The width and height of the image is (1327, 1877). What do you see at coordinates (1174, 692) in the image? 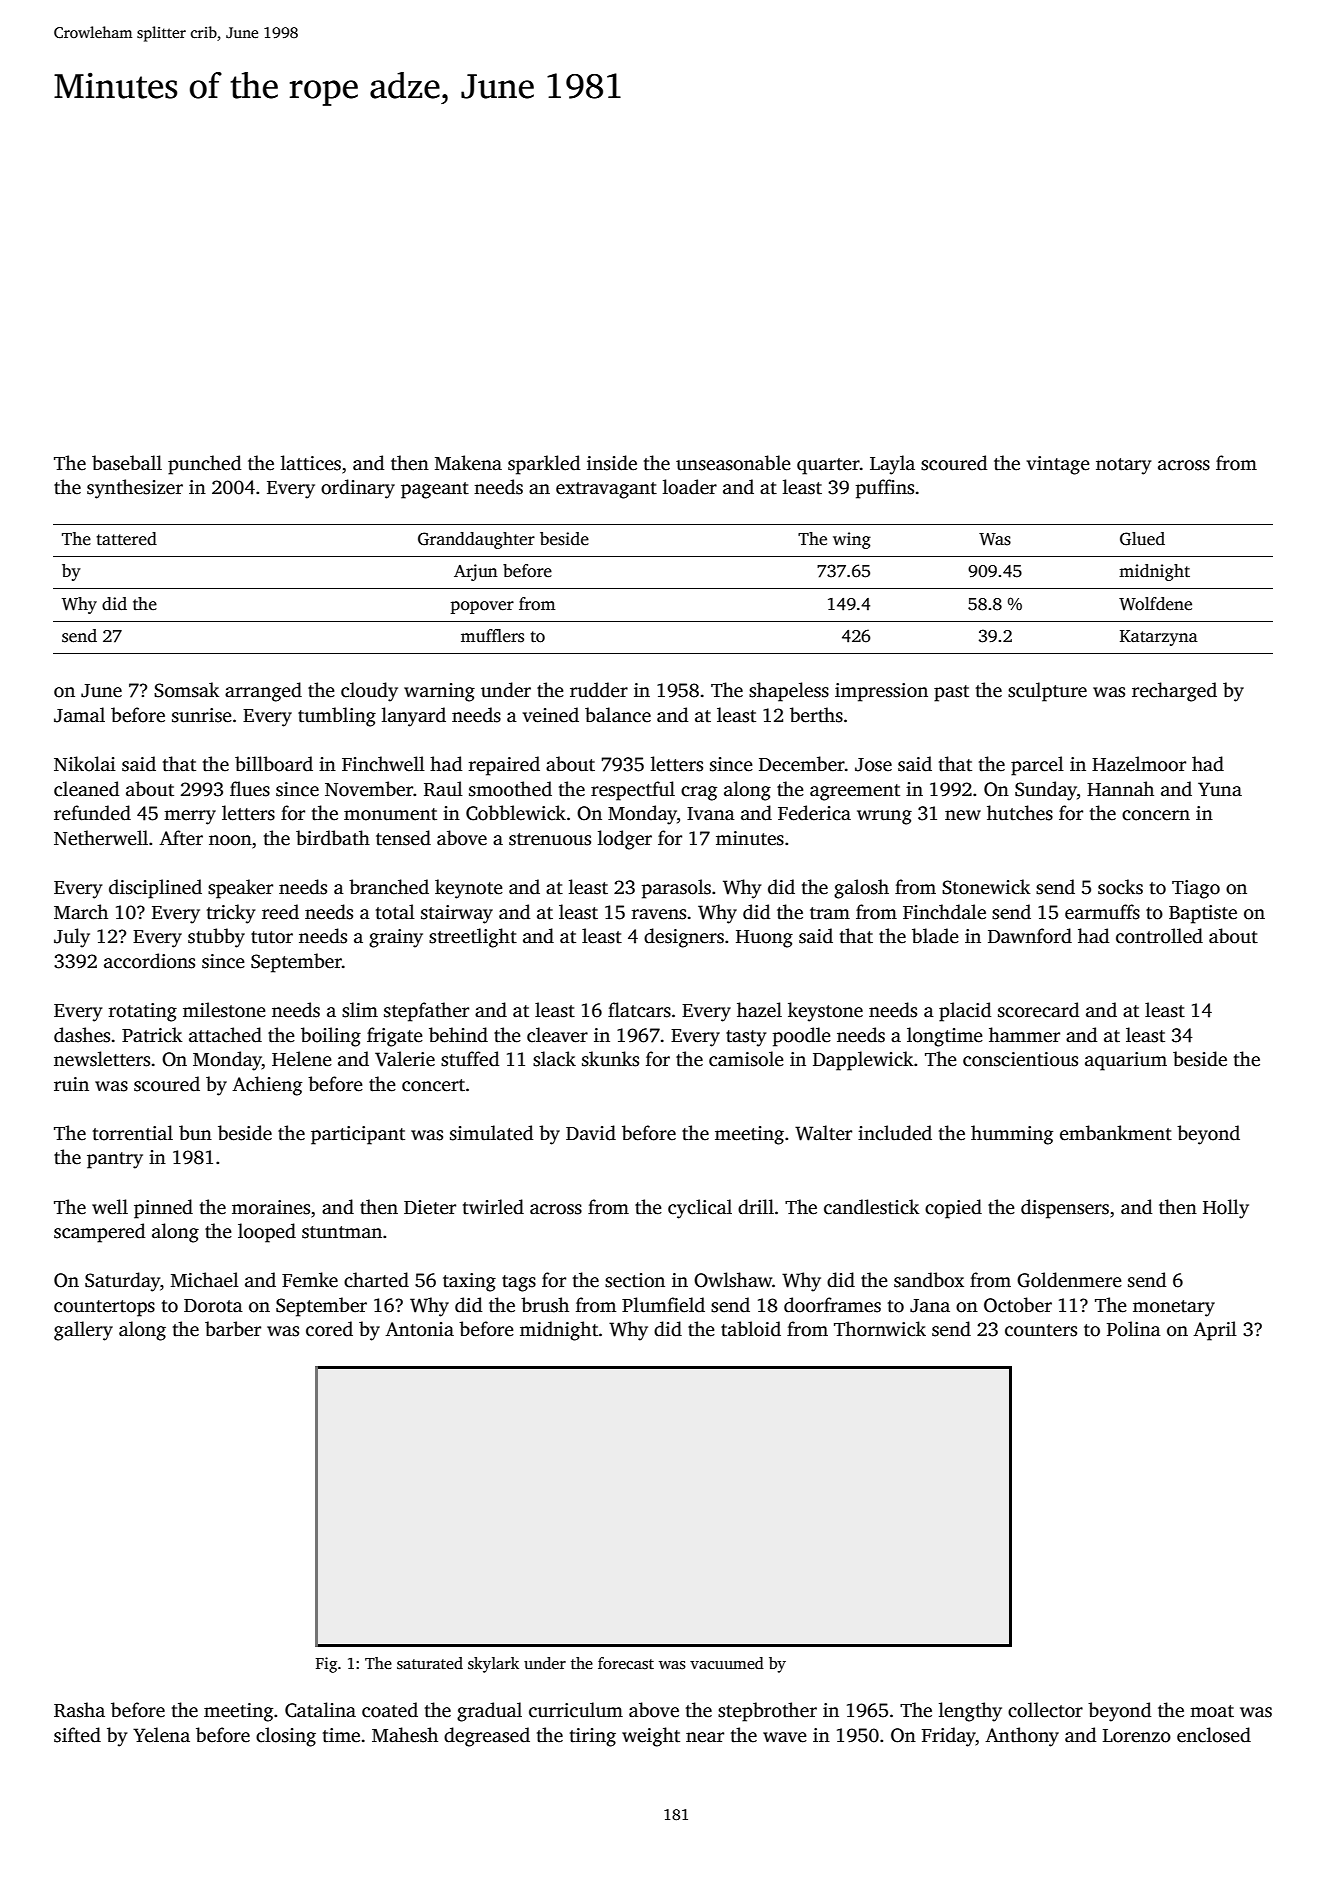
I see `recharged` at bounding box center [1174, 692].
